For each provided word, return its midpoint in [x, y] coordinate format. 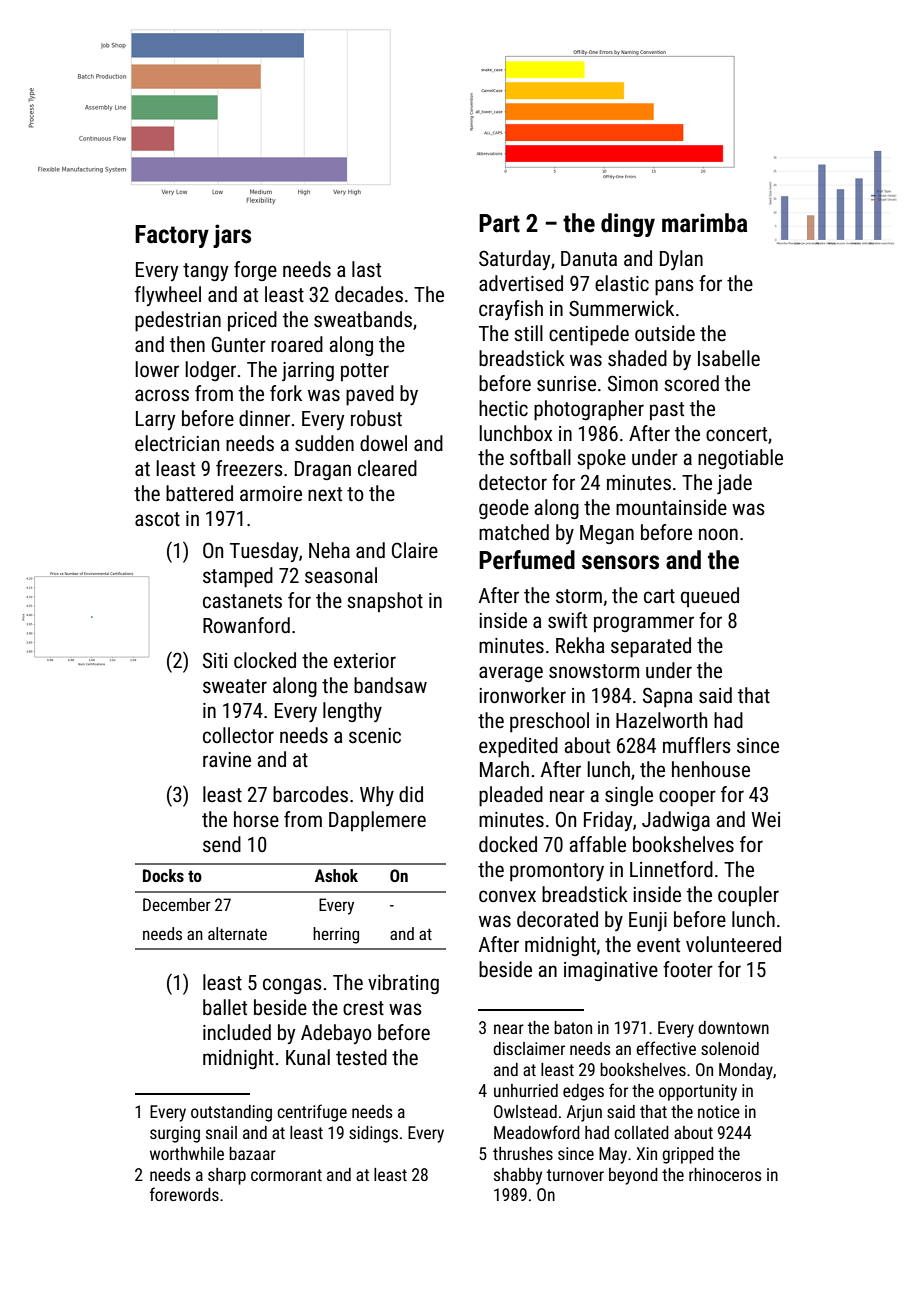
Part [499, 223]
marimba [705, 223]
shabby [518, 1176]
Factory [172, 236]
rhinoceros [725, 1174]
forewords [184, 1194]
